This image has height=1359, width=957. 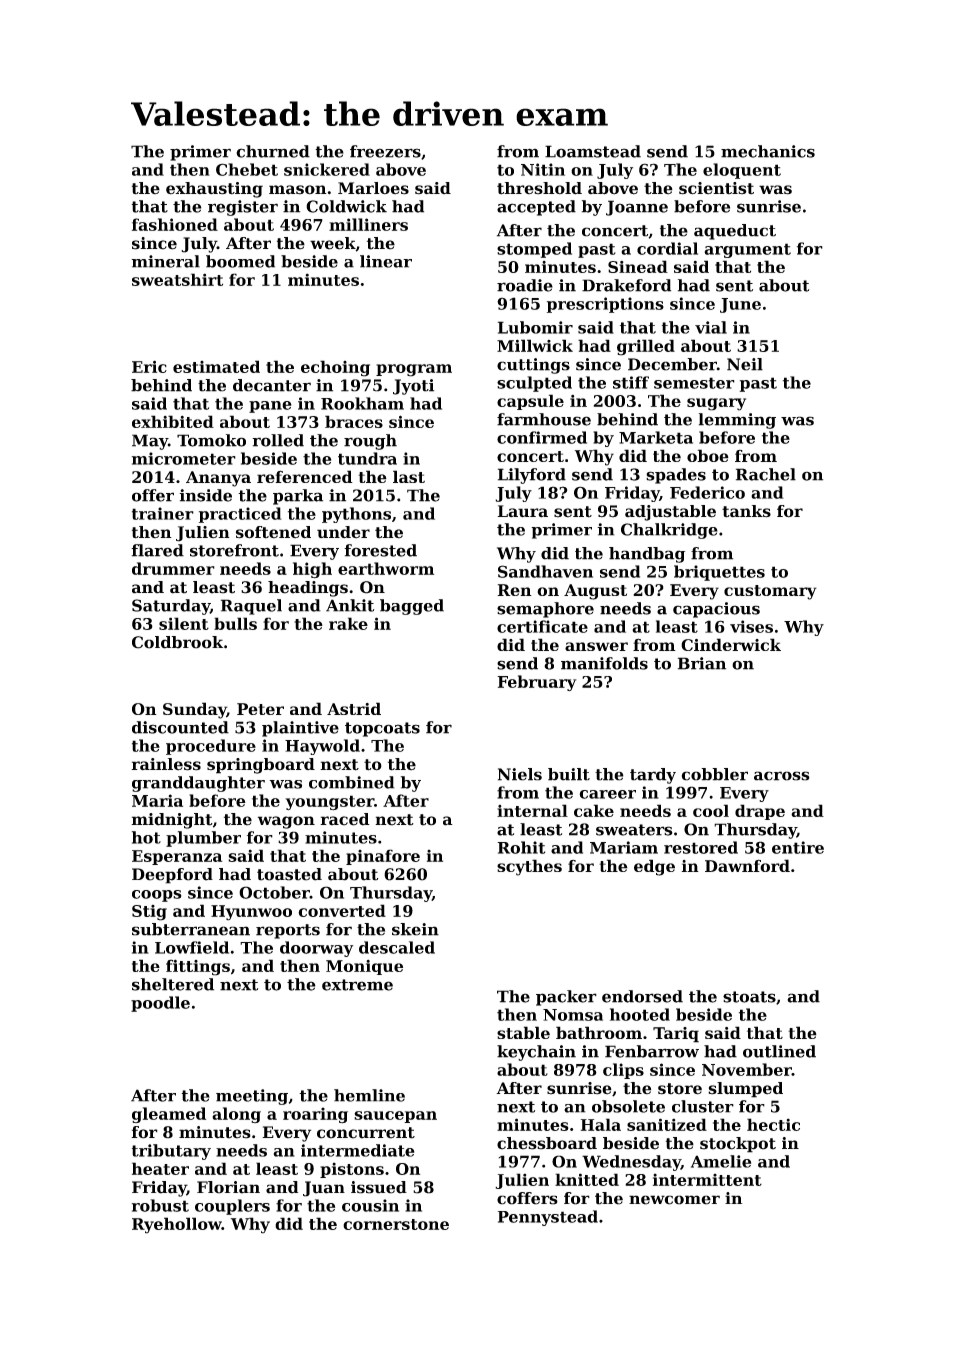 I want to click on Ankit, so click(x=350, y=605).
